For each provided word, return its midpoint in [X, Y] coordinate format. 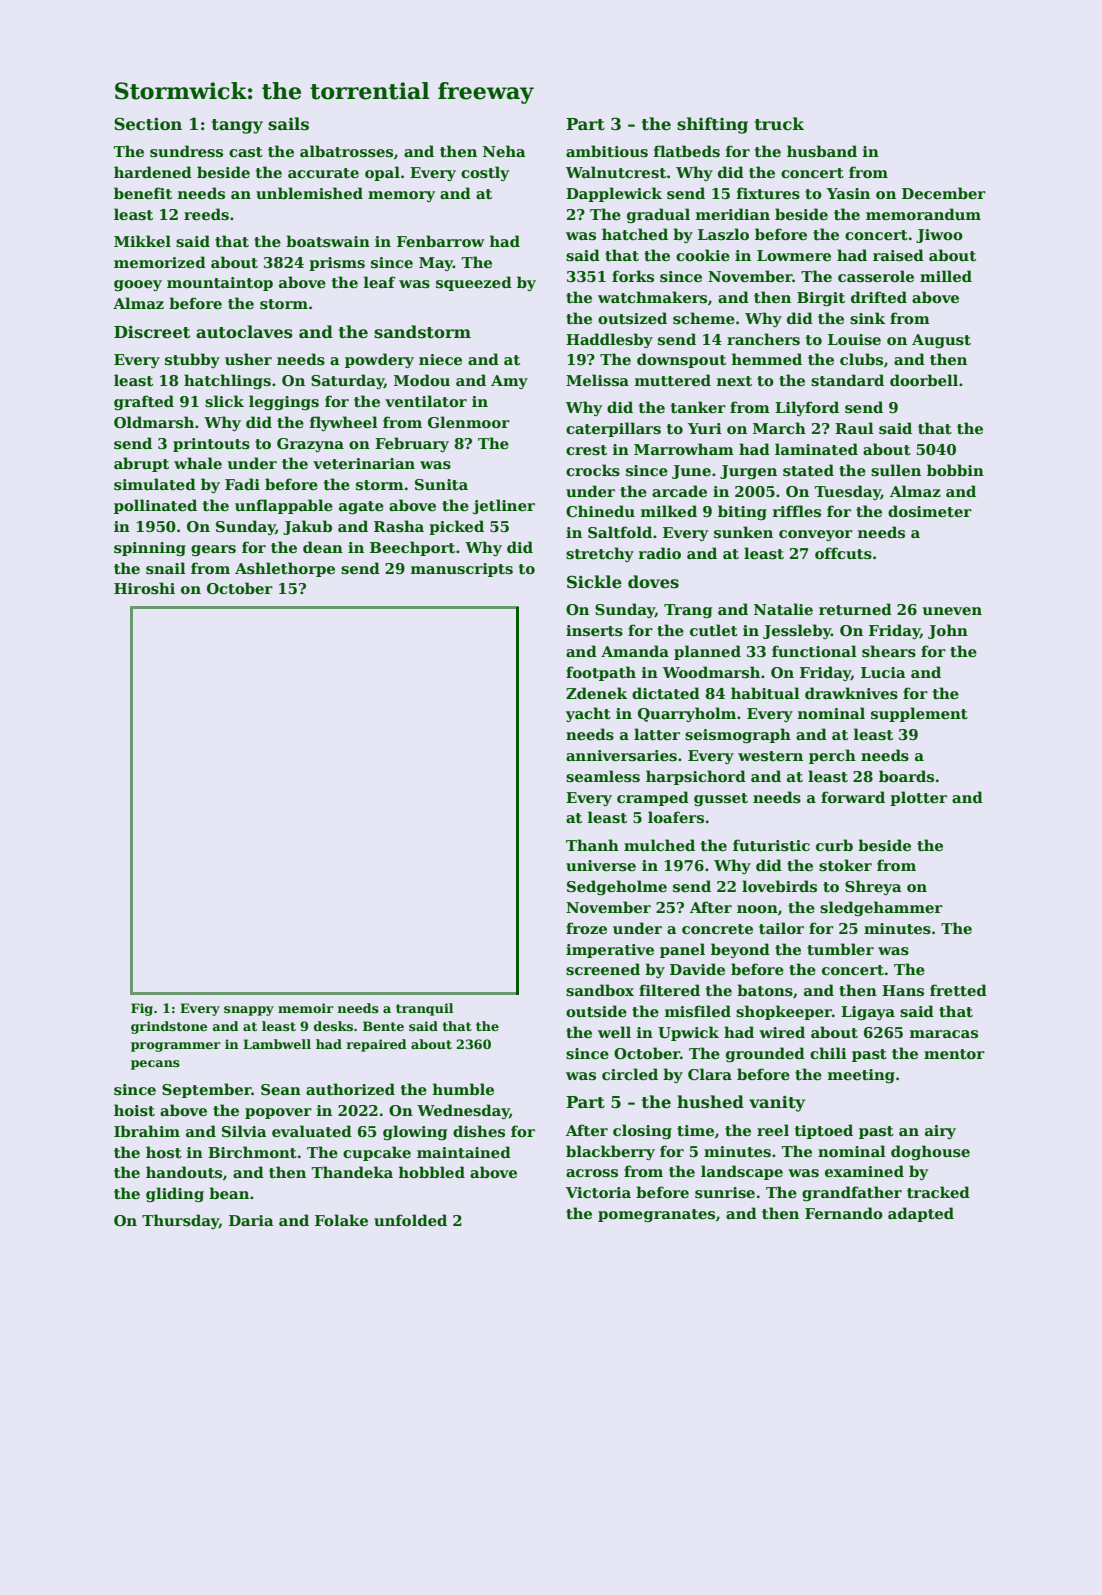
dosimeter [930, 511]
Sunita [441, 484]
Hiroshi [144, 588]
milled [946, 276]
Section [148, 124]
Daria [251, 1220]
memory [401, 196]
